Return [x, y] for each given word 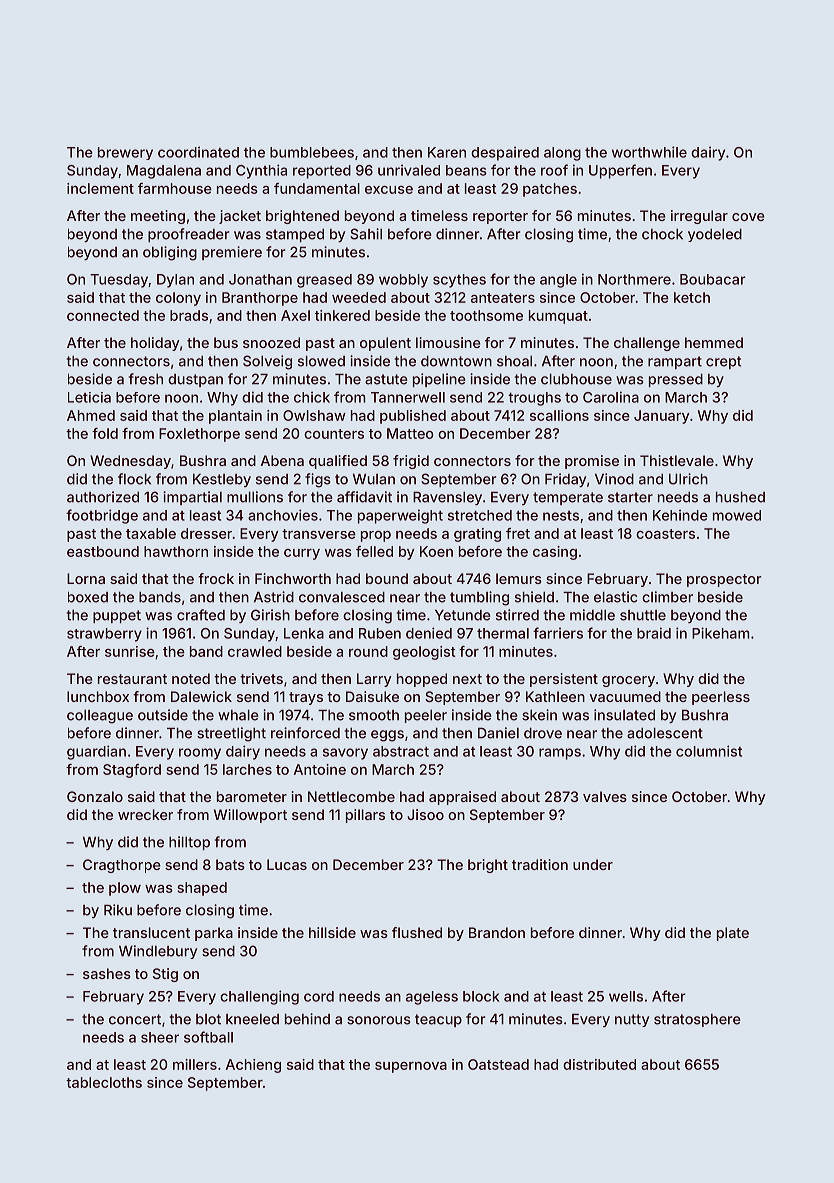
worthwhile [649, 152]
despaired [505, 153]
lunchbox [98, 696]
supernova [411, 1067]
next [467, 679]
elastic [615, 597]
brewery [125, 153]
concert [135, 1019]
